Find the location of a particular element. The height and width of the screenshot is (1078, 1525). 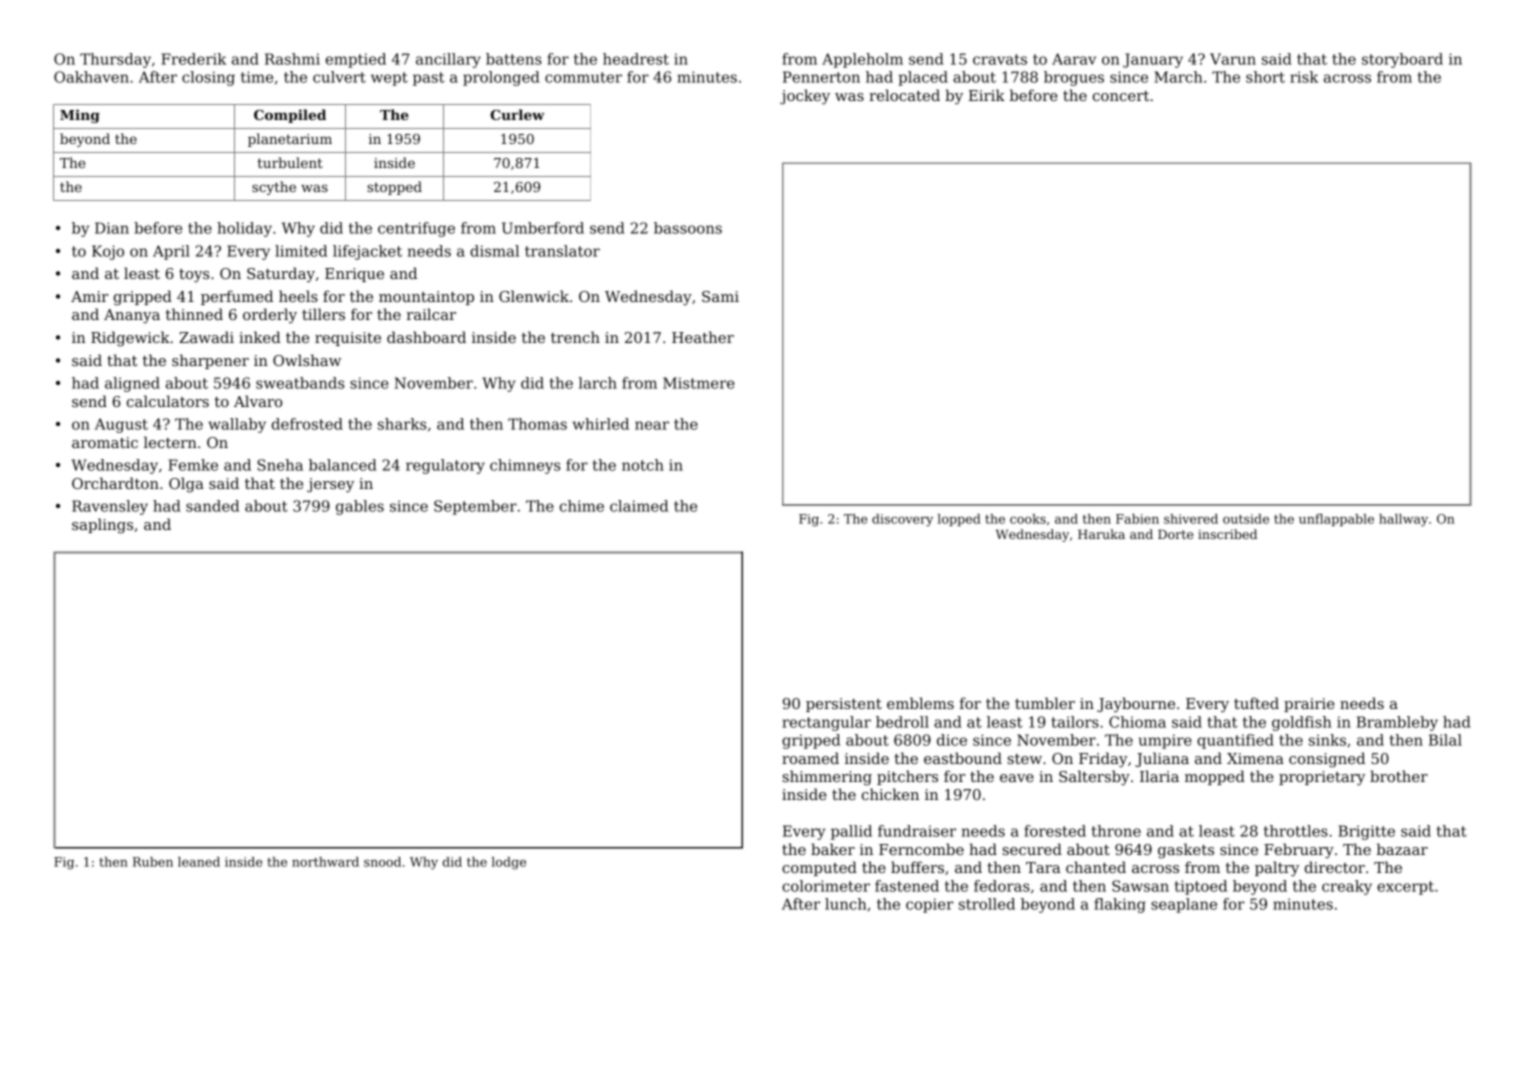

calculators is located at coordinates (168, 401).
